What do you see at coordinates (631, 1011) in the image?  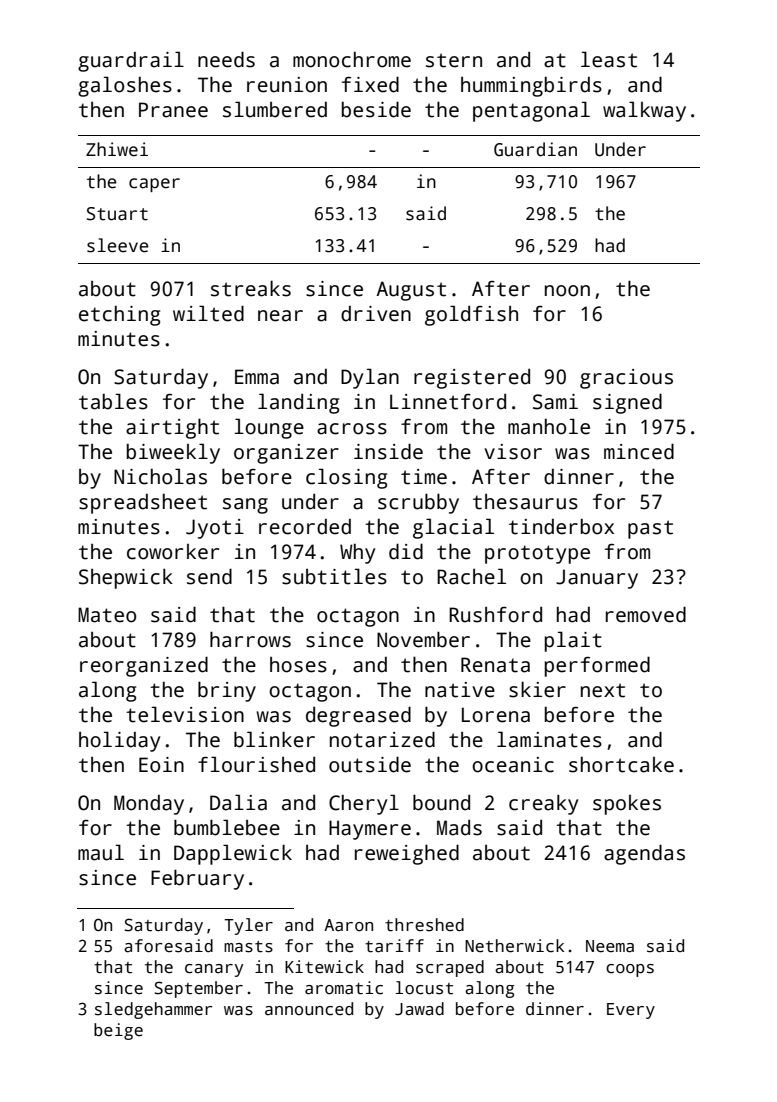 I see `Every` at bounding box center [631, 1011].
